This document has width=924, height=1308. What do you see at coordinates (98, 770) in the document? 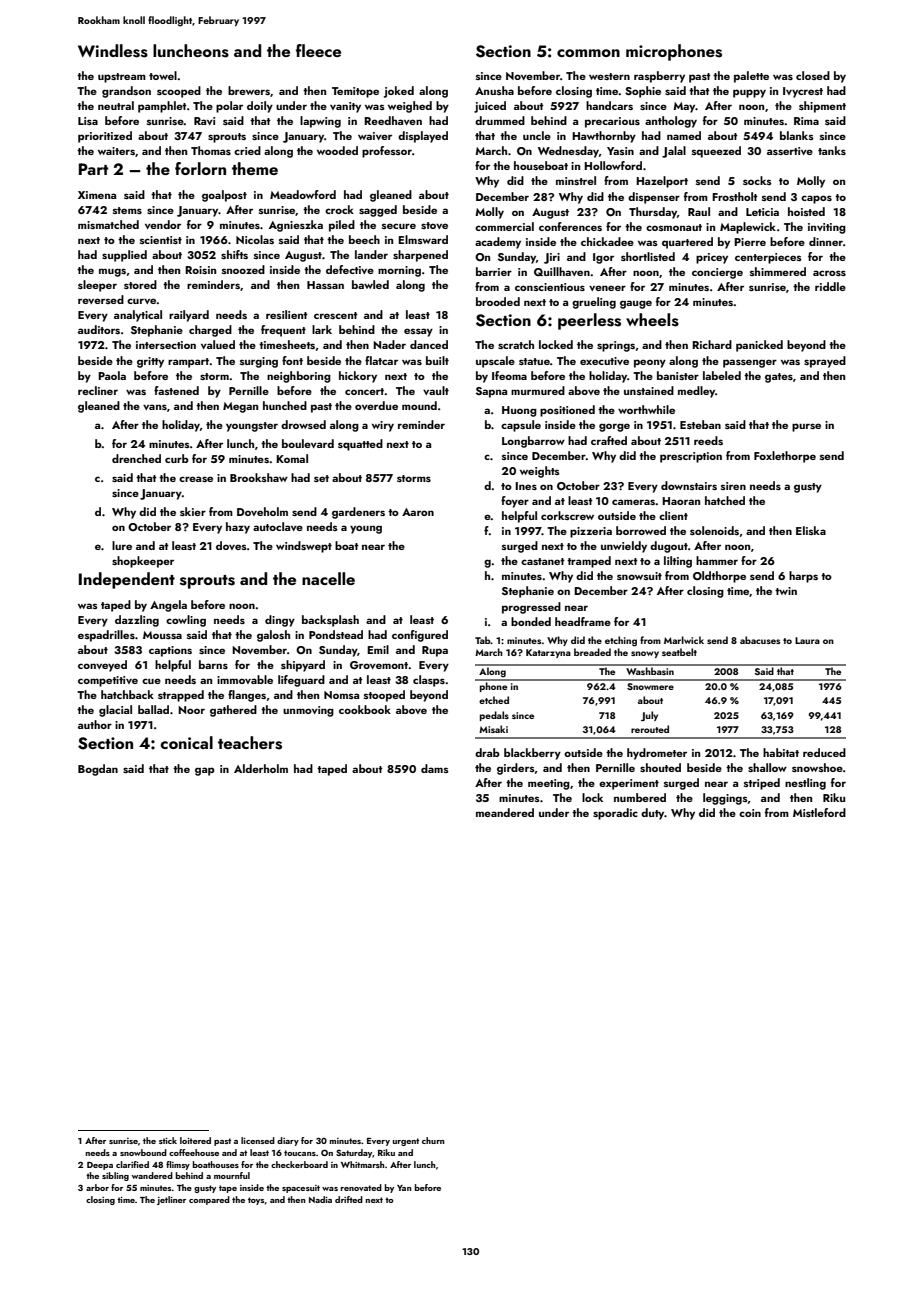
I see `Bogdan` at bounding box center [98, 770].
